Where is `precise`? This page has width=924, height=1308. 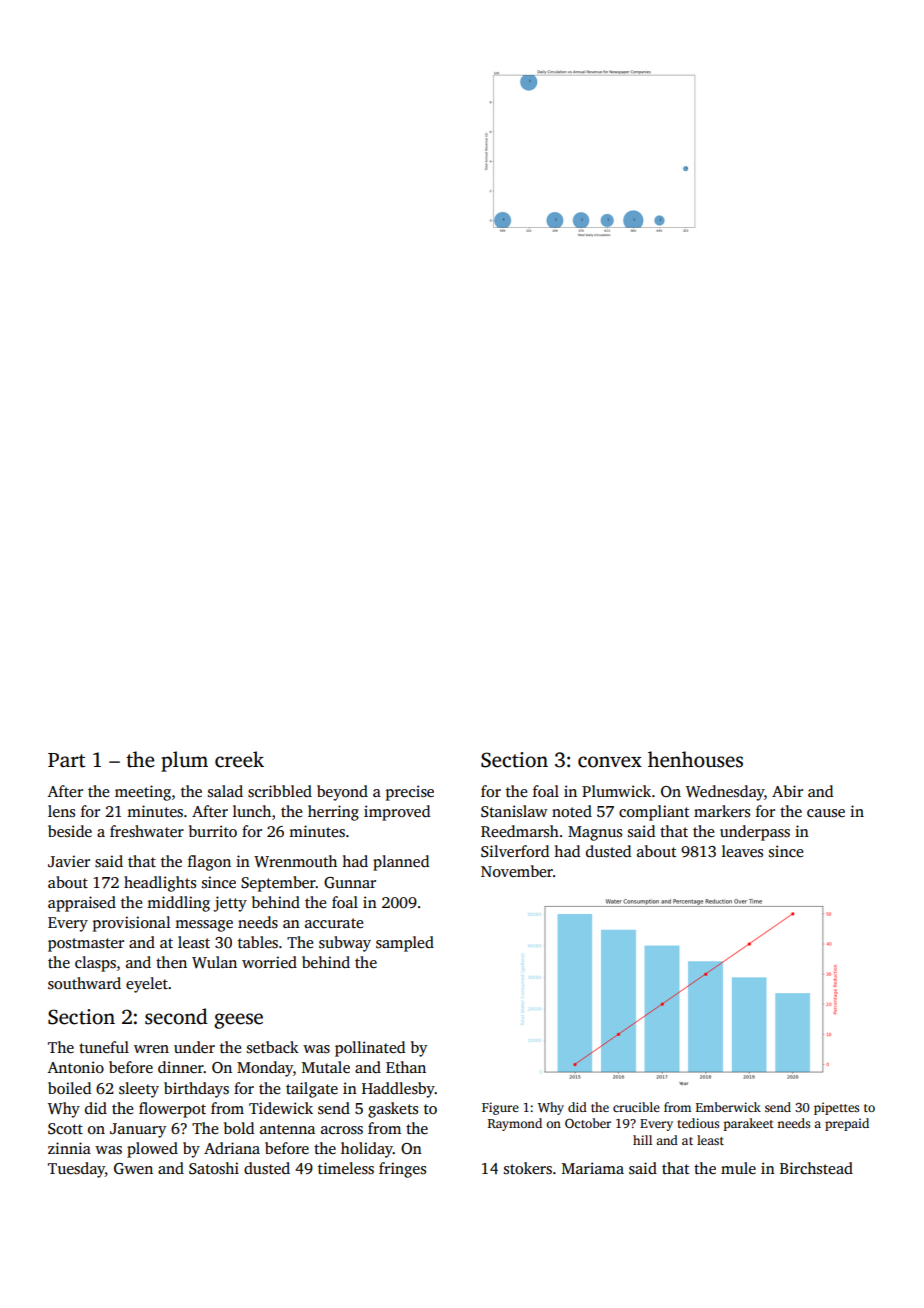
precise is located at coordinates (410, 793).
